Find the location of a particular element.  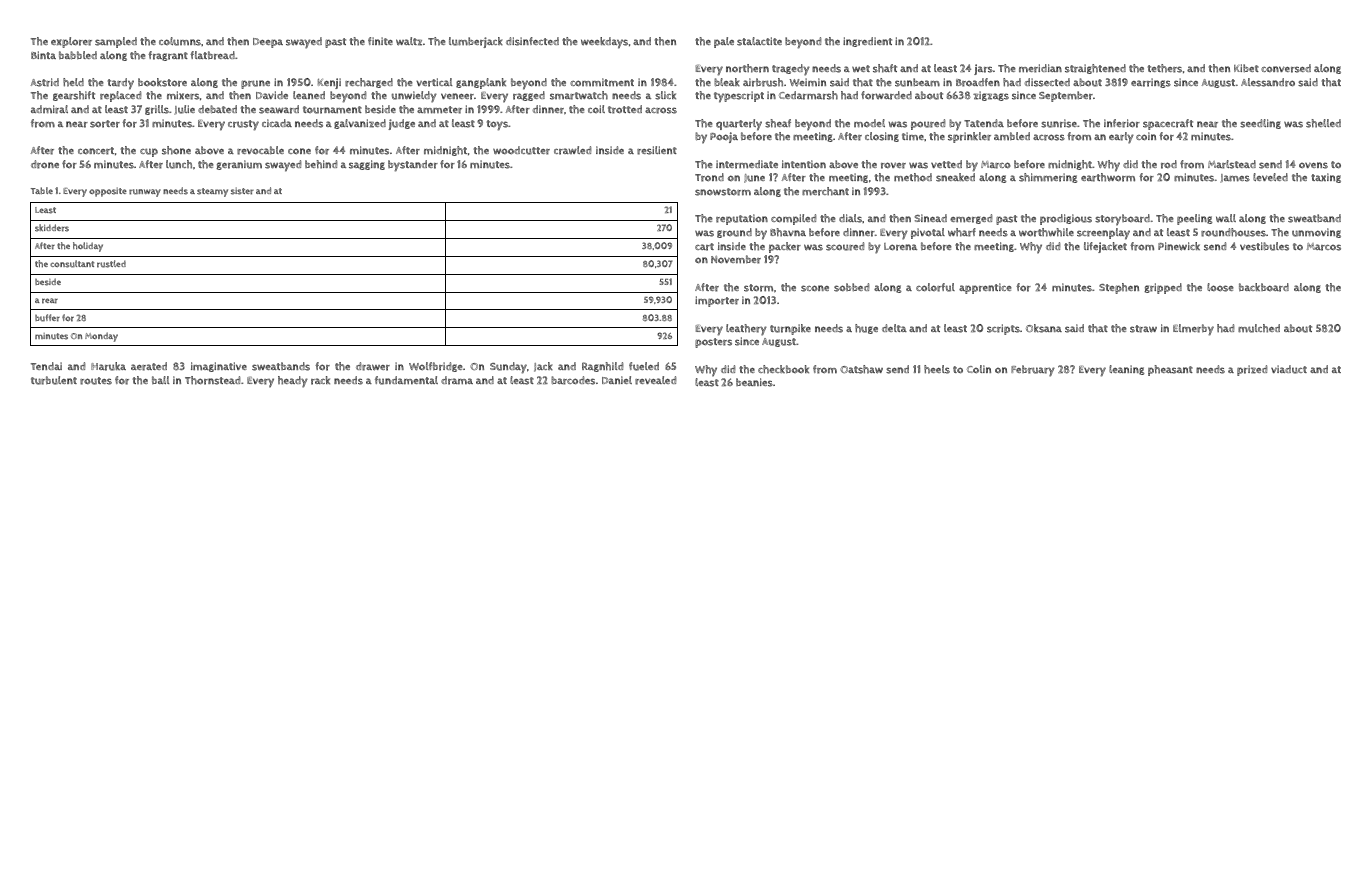

Oatshaw is located at coordinates (861, 369).
